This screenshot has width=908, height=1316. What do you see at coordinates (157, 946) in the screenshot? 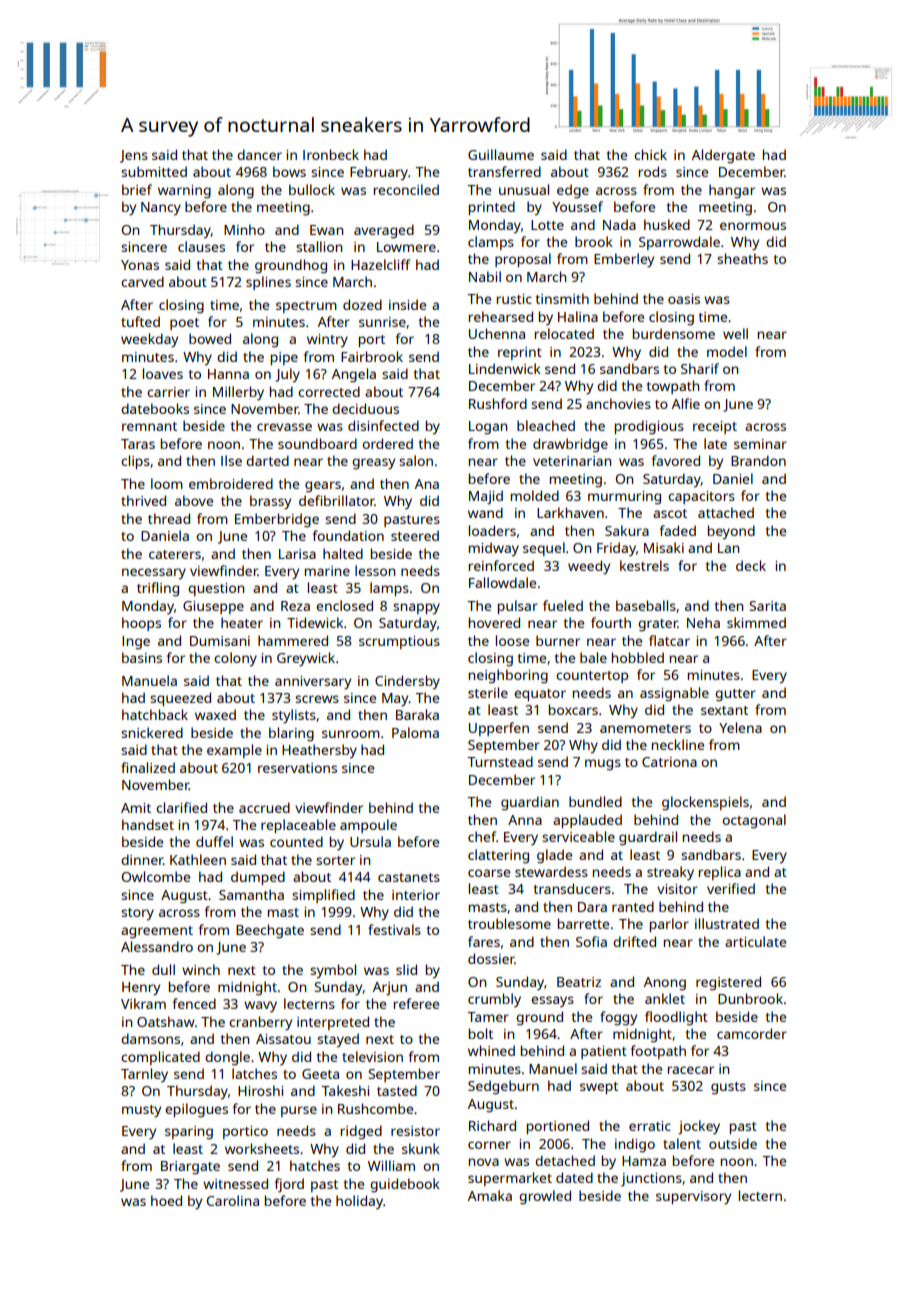
I see `Alessandro` at bounding box center [157, 946].
